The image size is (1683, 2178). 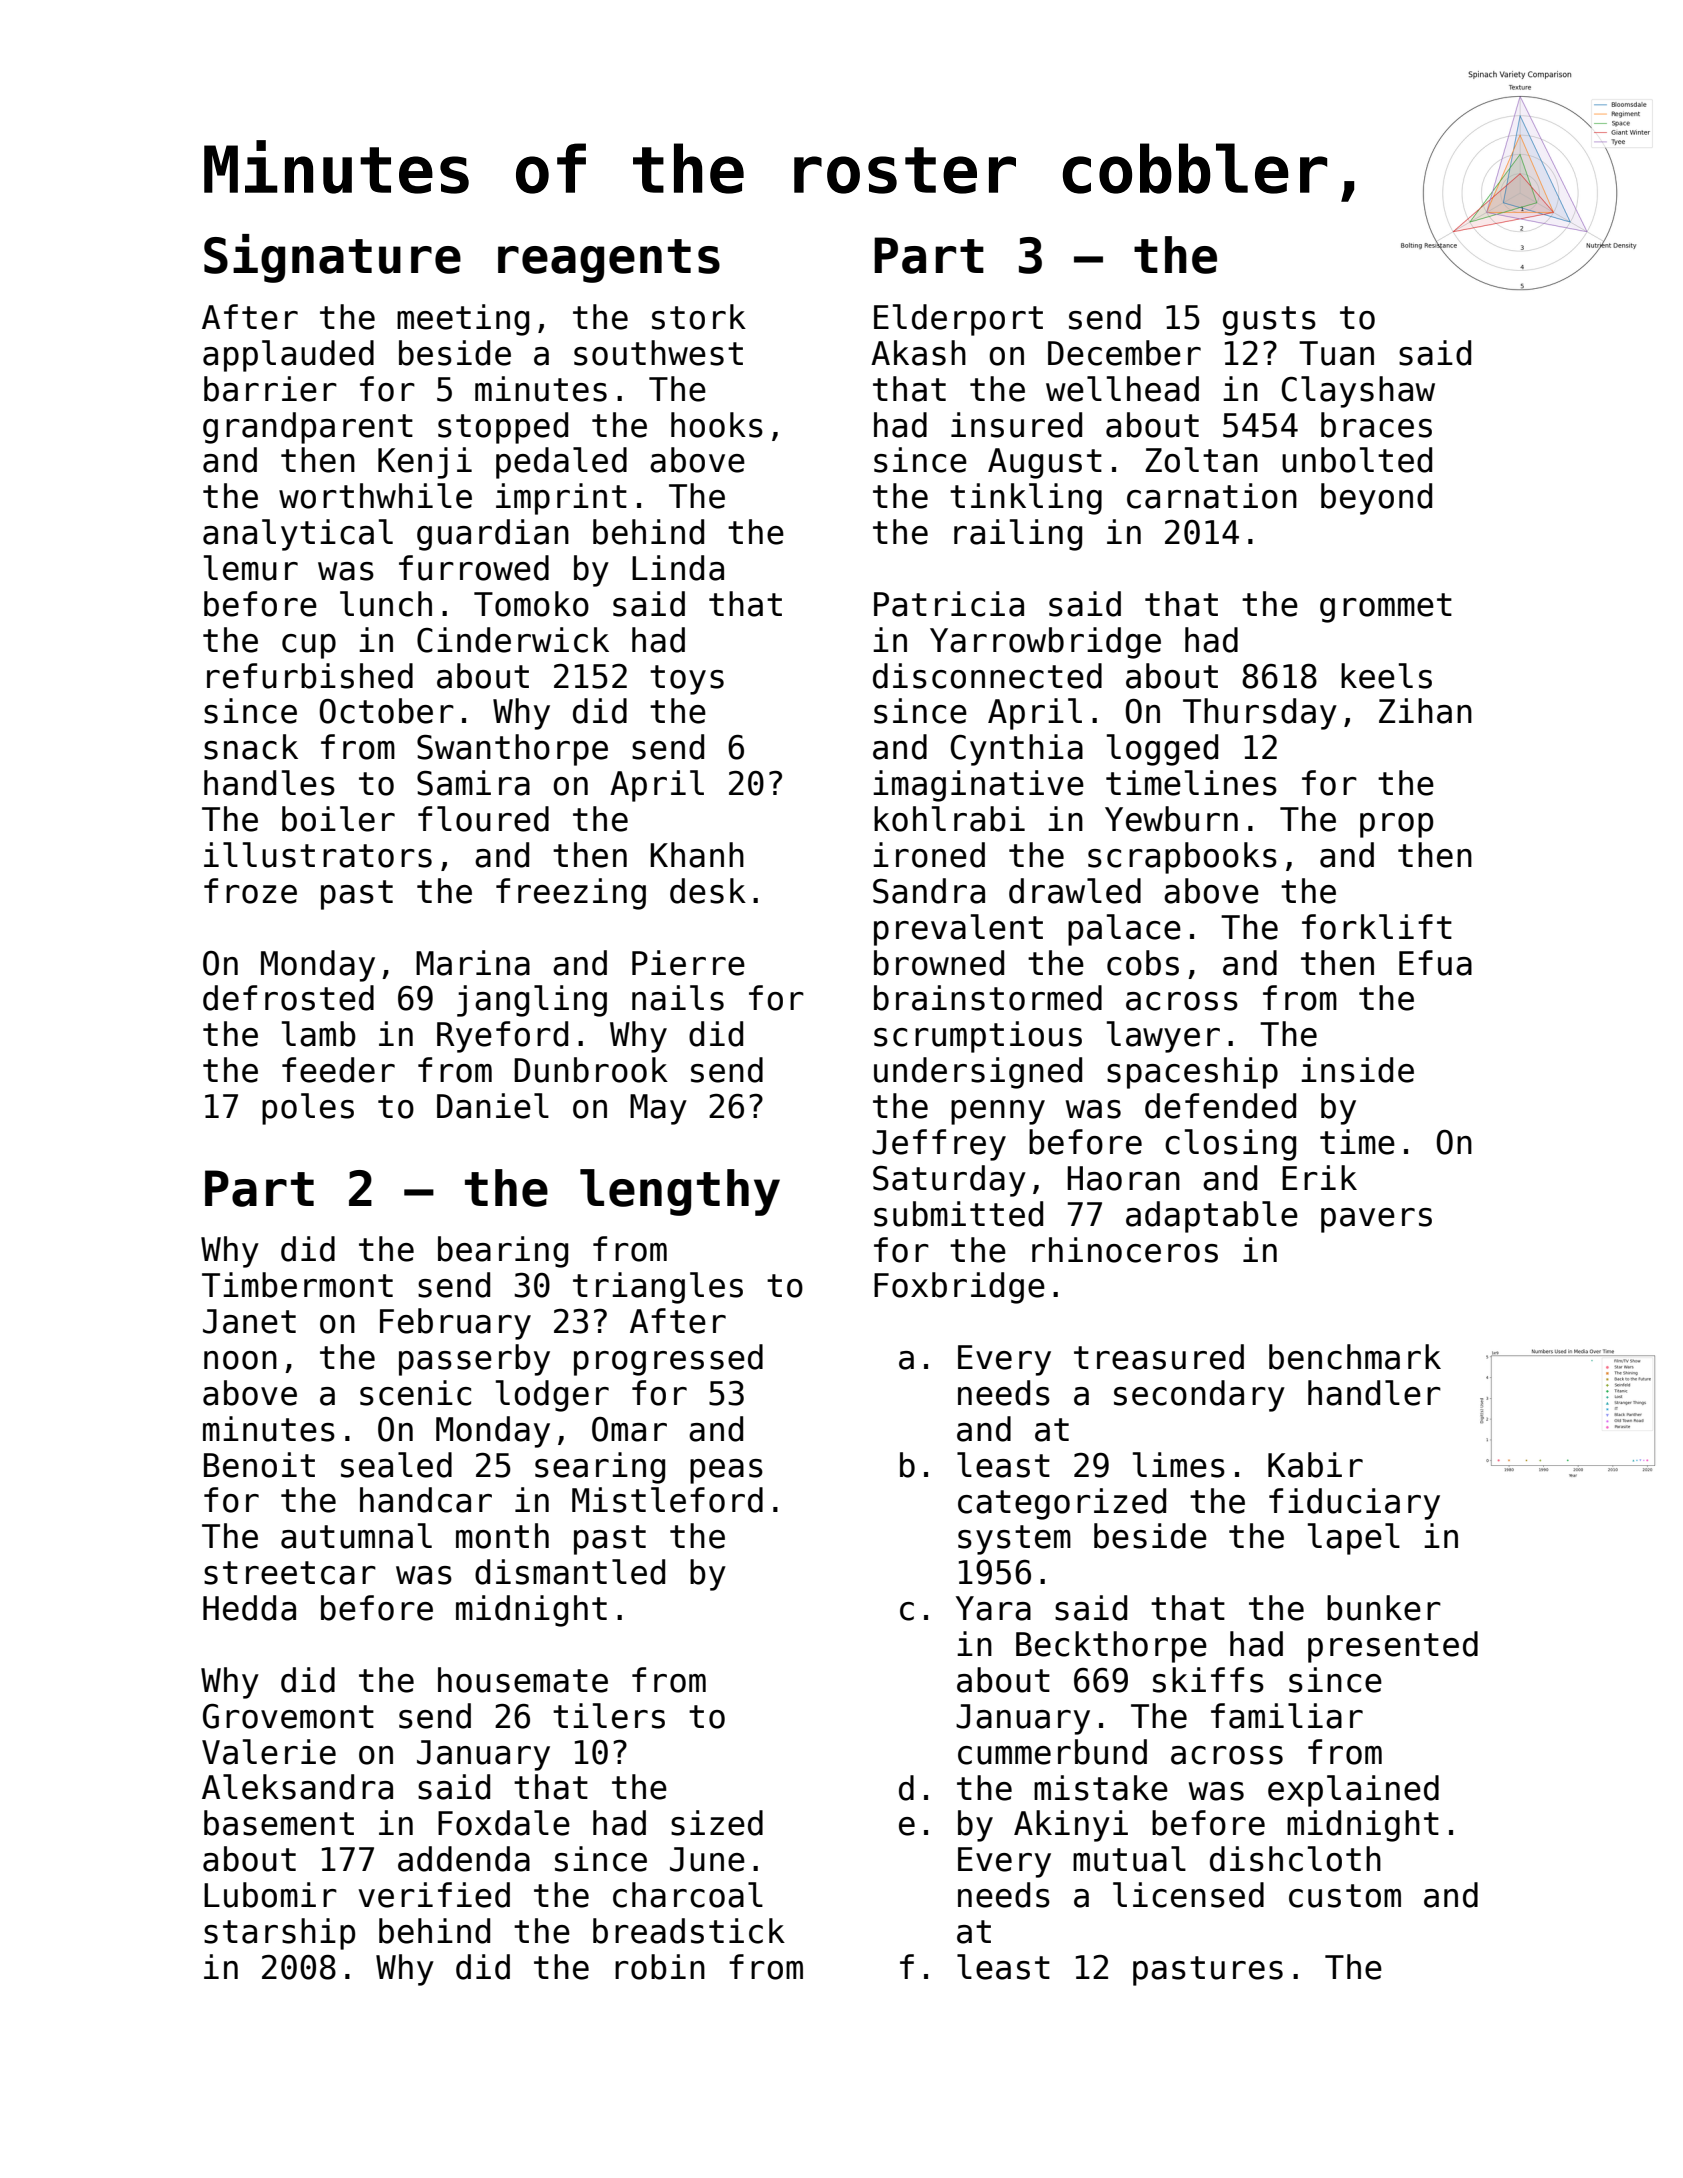 I want to click on insured, so click(x=1016, y=425).
